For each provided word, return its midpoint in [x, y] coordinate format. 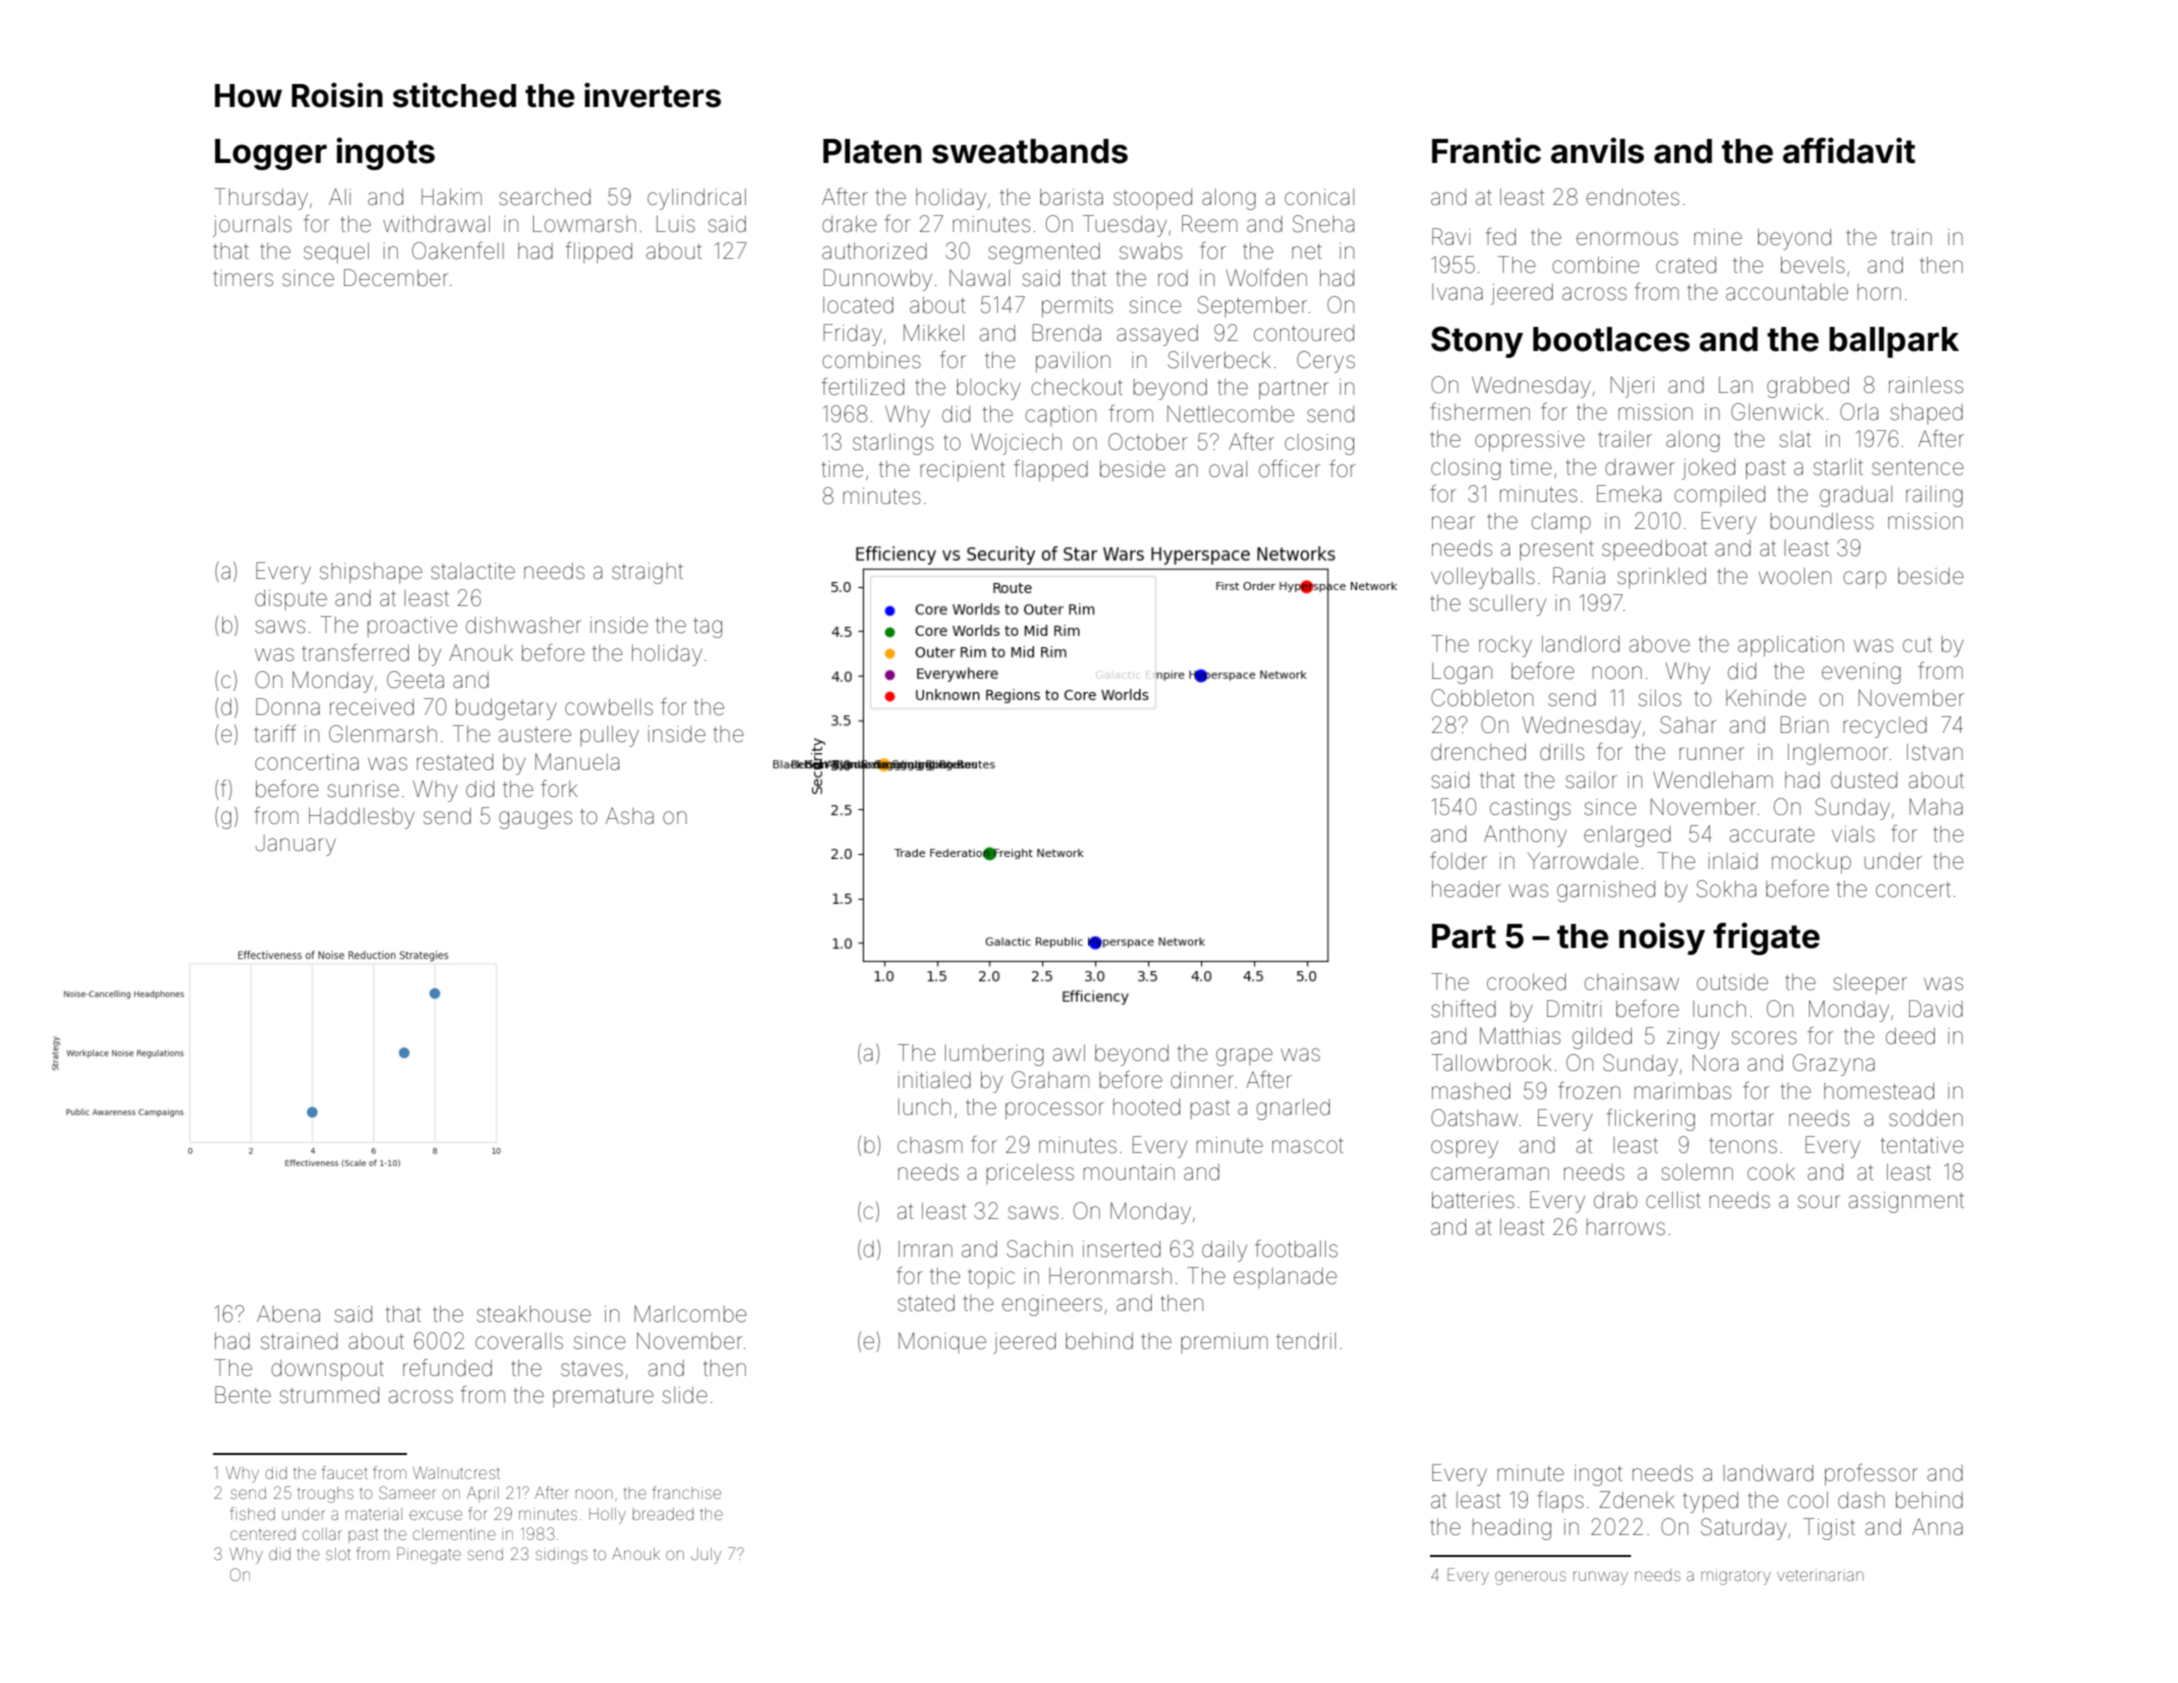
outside [1732, 982]
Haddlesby [362, 818]
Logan [1462, 673]
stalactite [473, 571]
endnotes [1632, 197]
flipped [599, 253]
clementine [454, 1534]
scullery [1507, 605]
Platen [872, 151]
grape [1244, 1057]
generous [1530, 1578]
